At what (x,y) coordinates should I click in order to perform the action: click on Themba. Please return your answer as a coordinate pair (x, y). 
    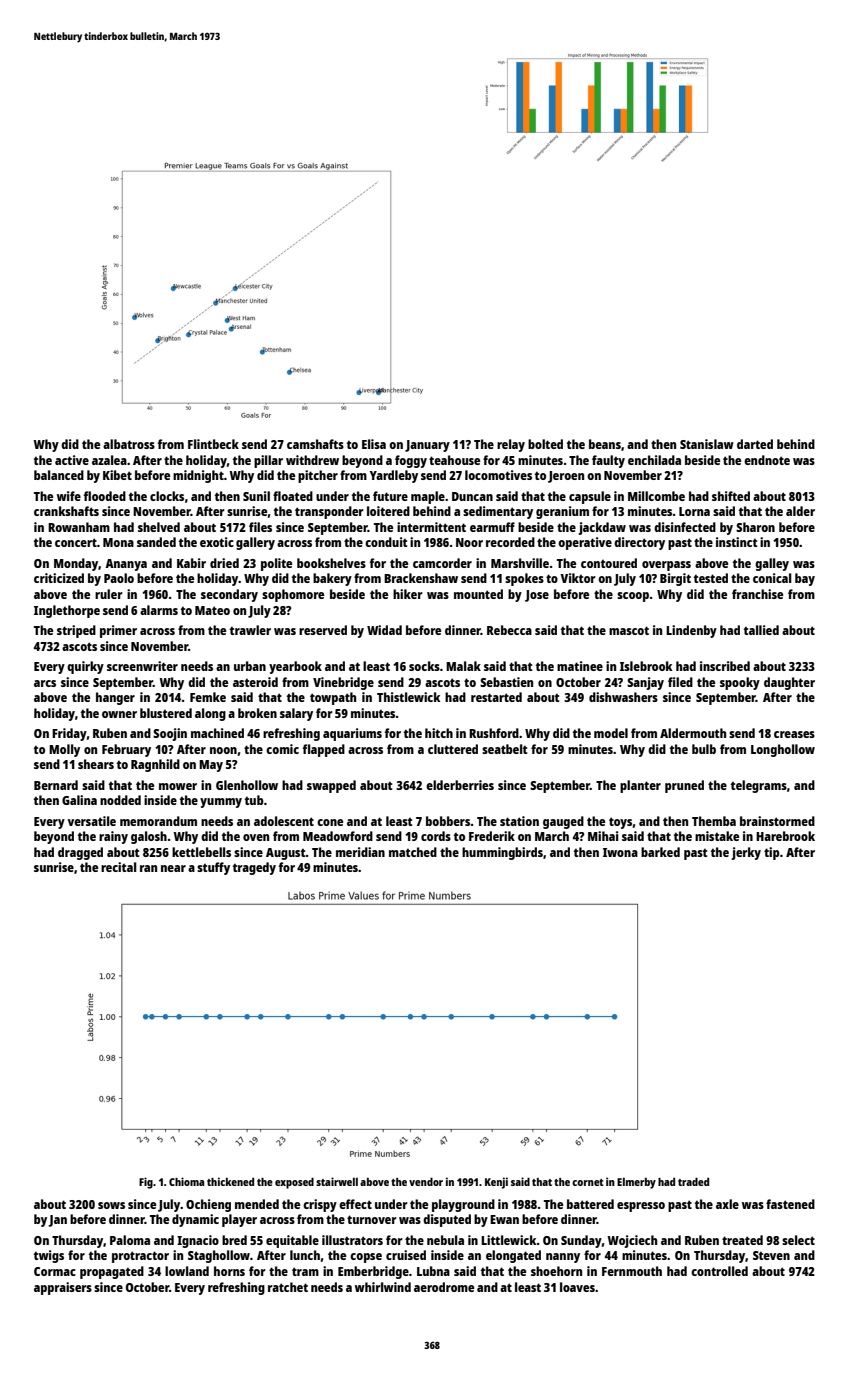
    Looking at the image, I should click on (714, 821).
